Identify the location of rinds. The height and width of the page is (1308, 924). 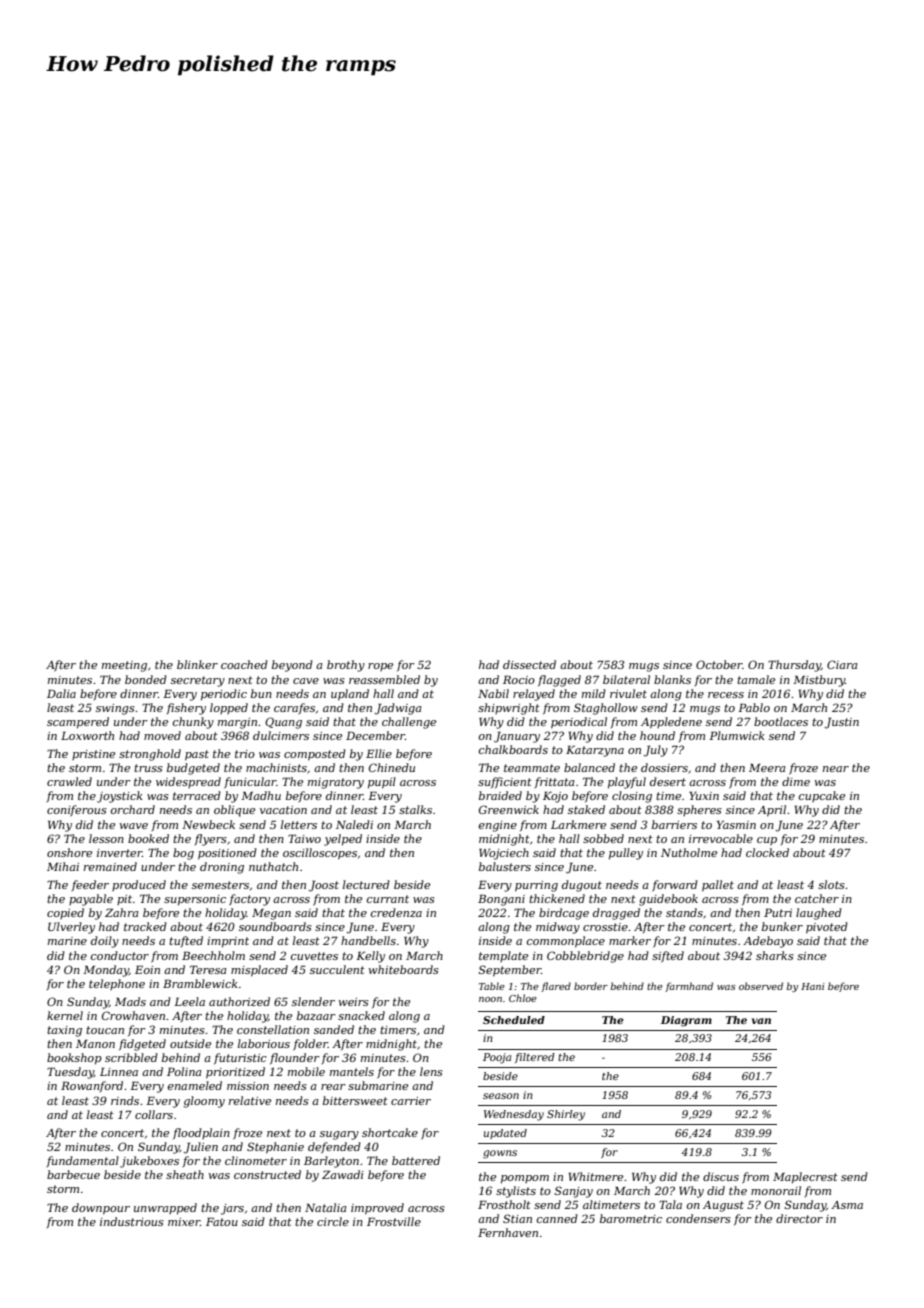
(125, 1100).
